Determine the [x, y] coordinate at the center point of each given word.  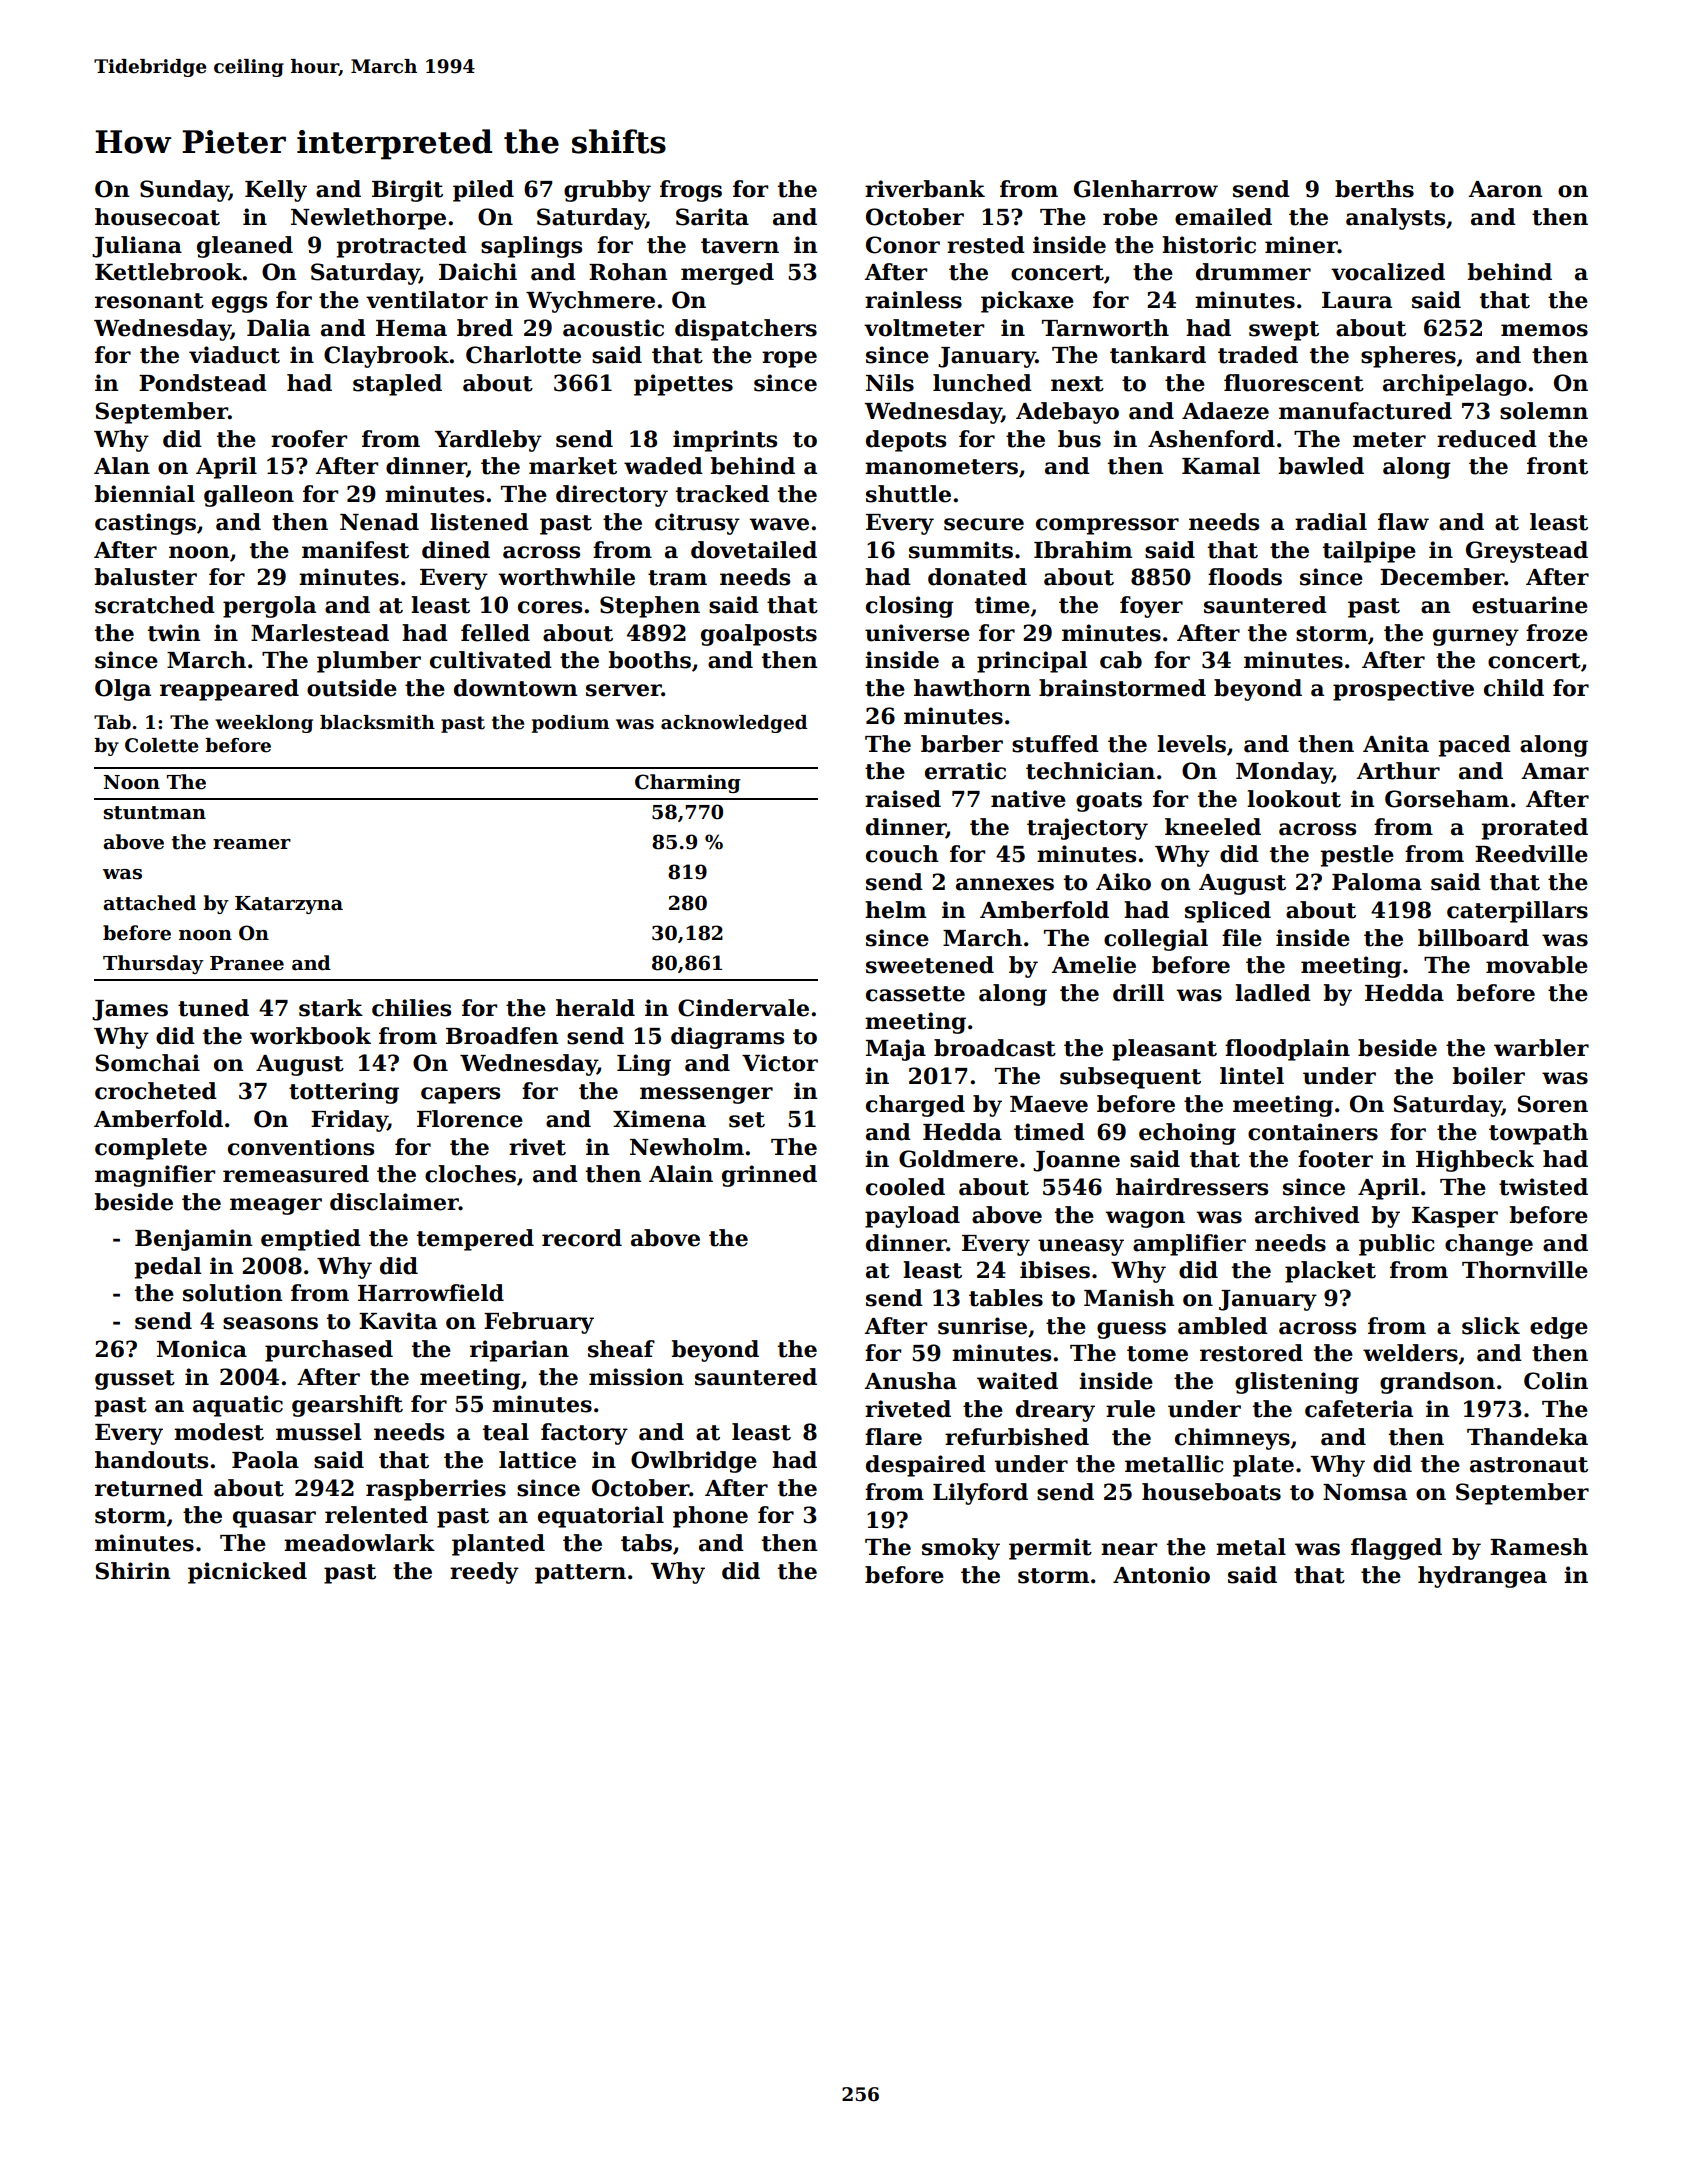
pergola [269, 607]
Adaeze [1225, 411]
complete [151, 1149]
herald [595, 1008]
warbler [1541, 1048]
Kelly [276, 191]
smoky [961, 1549]
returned [149, 1488]
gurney [1476, 637]
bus [1079, 439]
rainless [913, 300]
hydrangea [1482, 1577]
